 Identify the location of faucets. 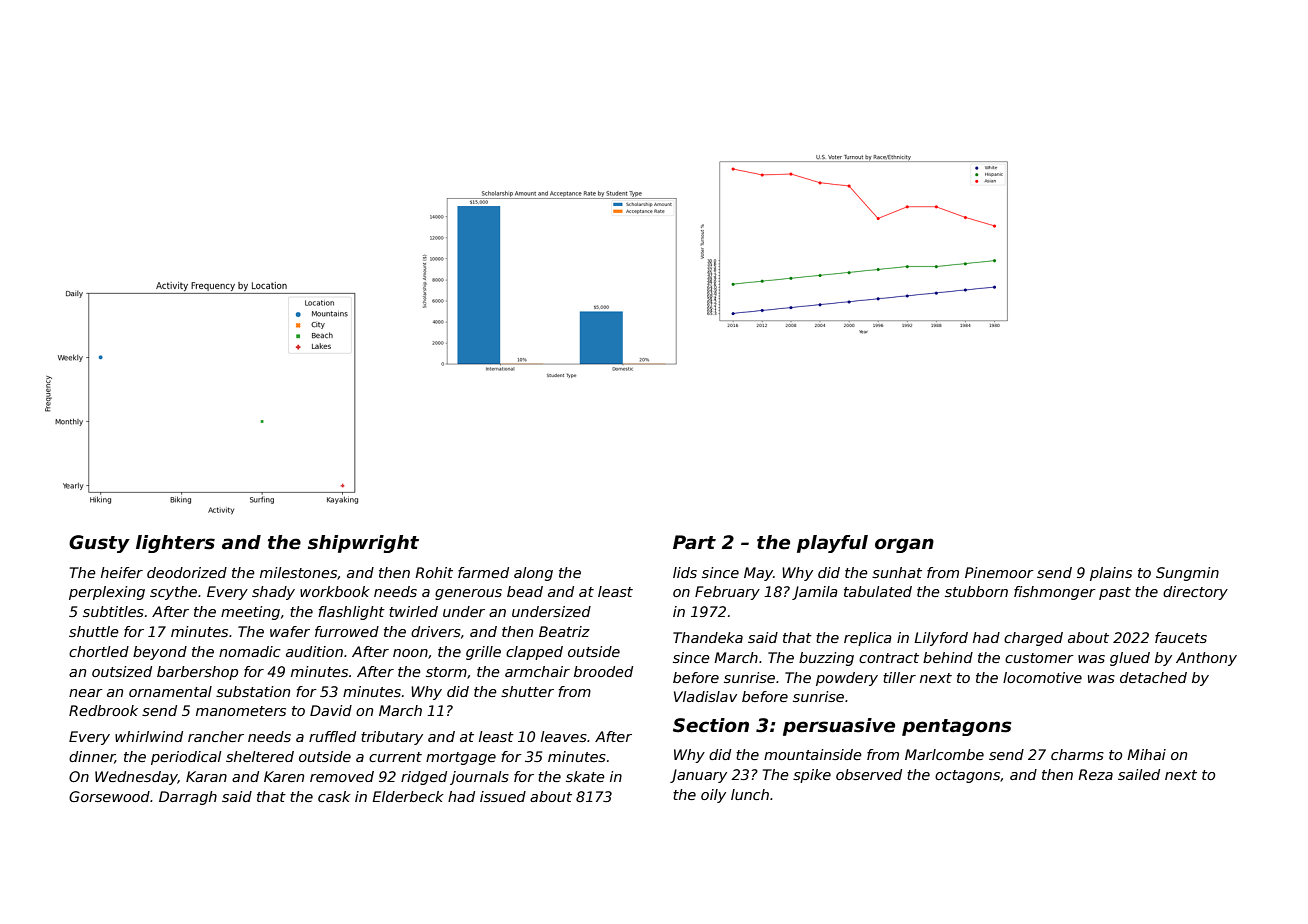
(1181, 637).
